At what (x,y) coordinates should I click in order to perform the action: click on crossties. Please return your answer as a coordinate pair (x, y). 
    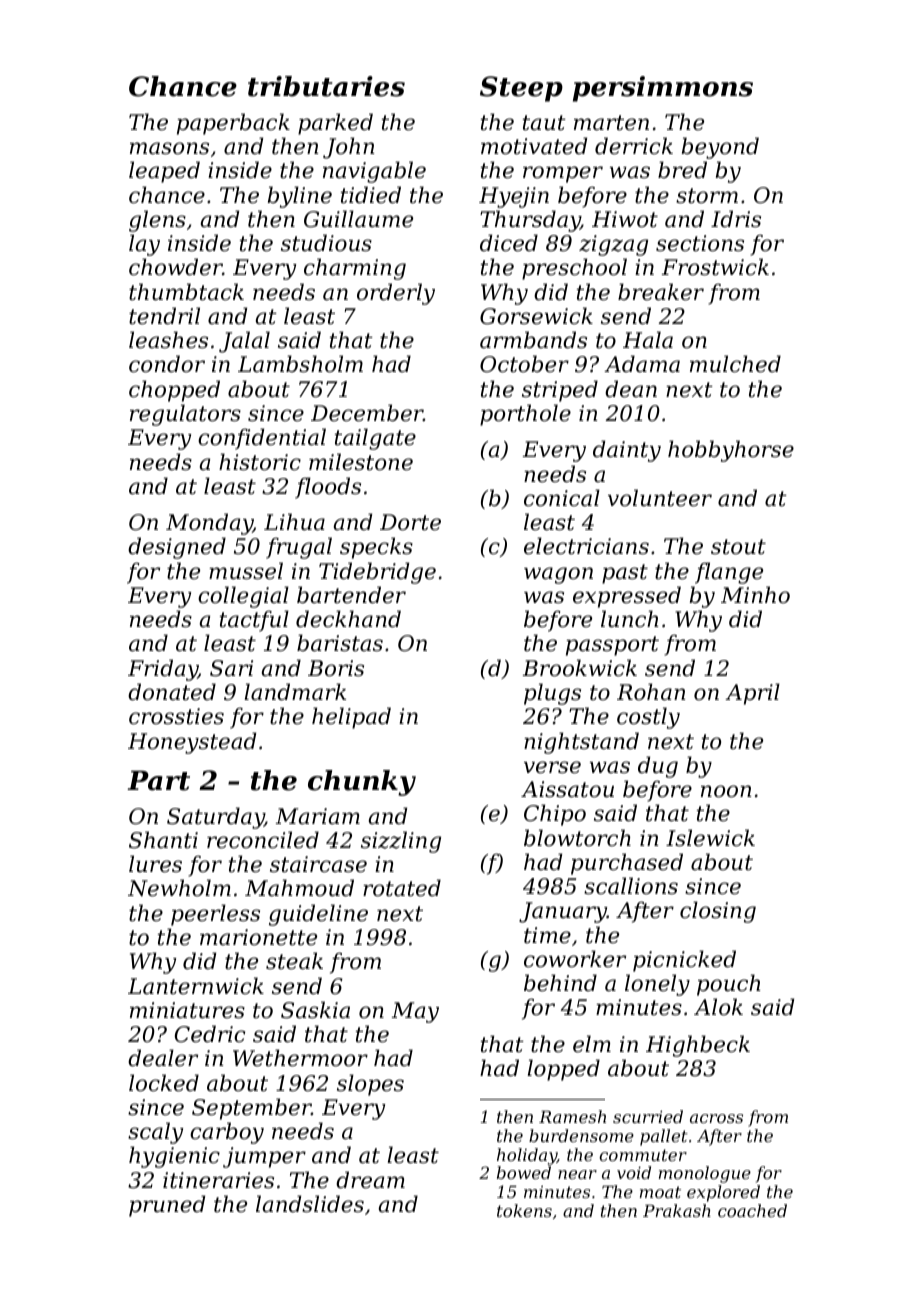
    Looking at the image, I should click on (176, 716).
